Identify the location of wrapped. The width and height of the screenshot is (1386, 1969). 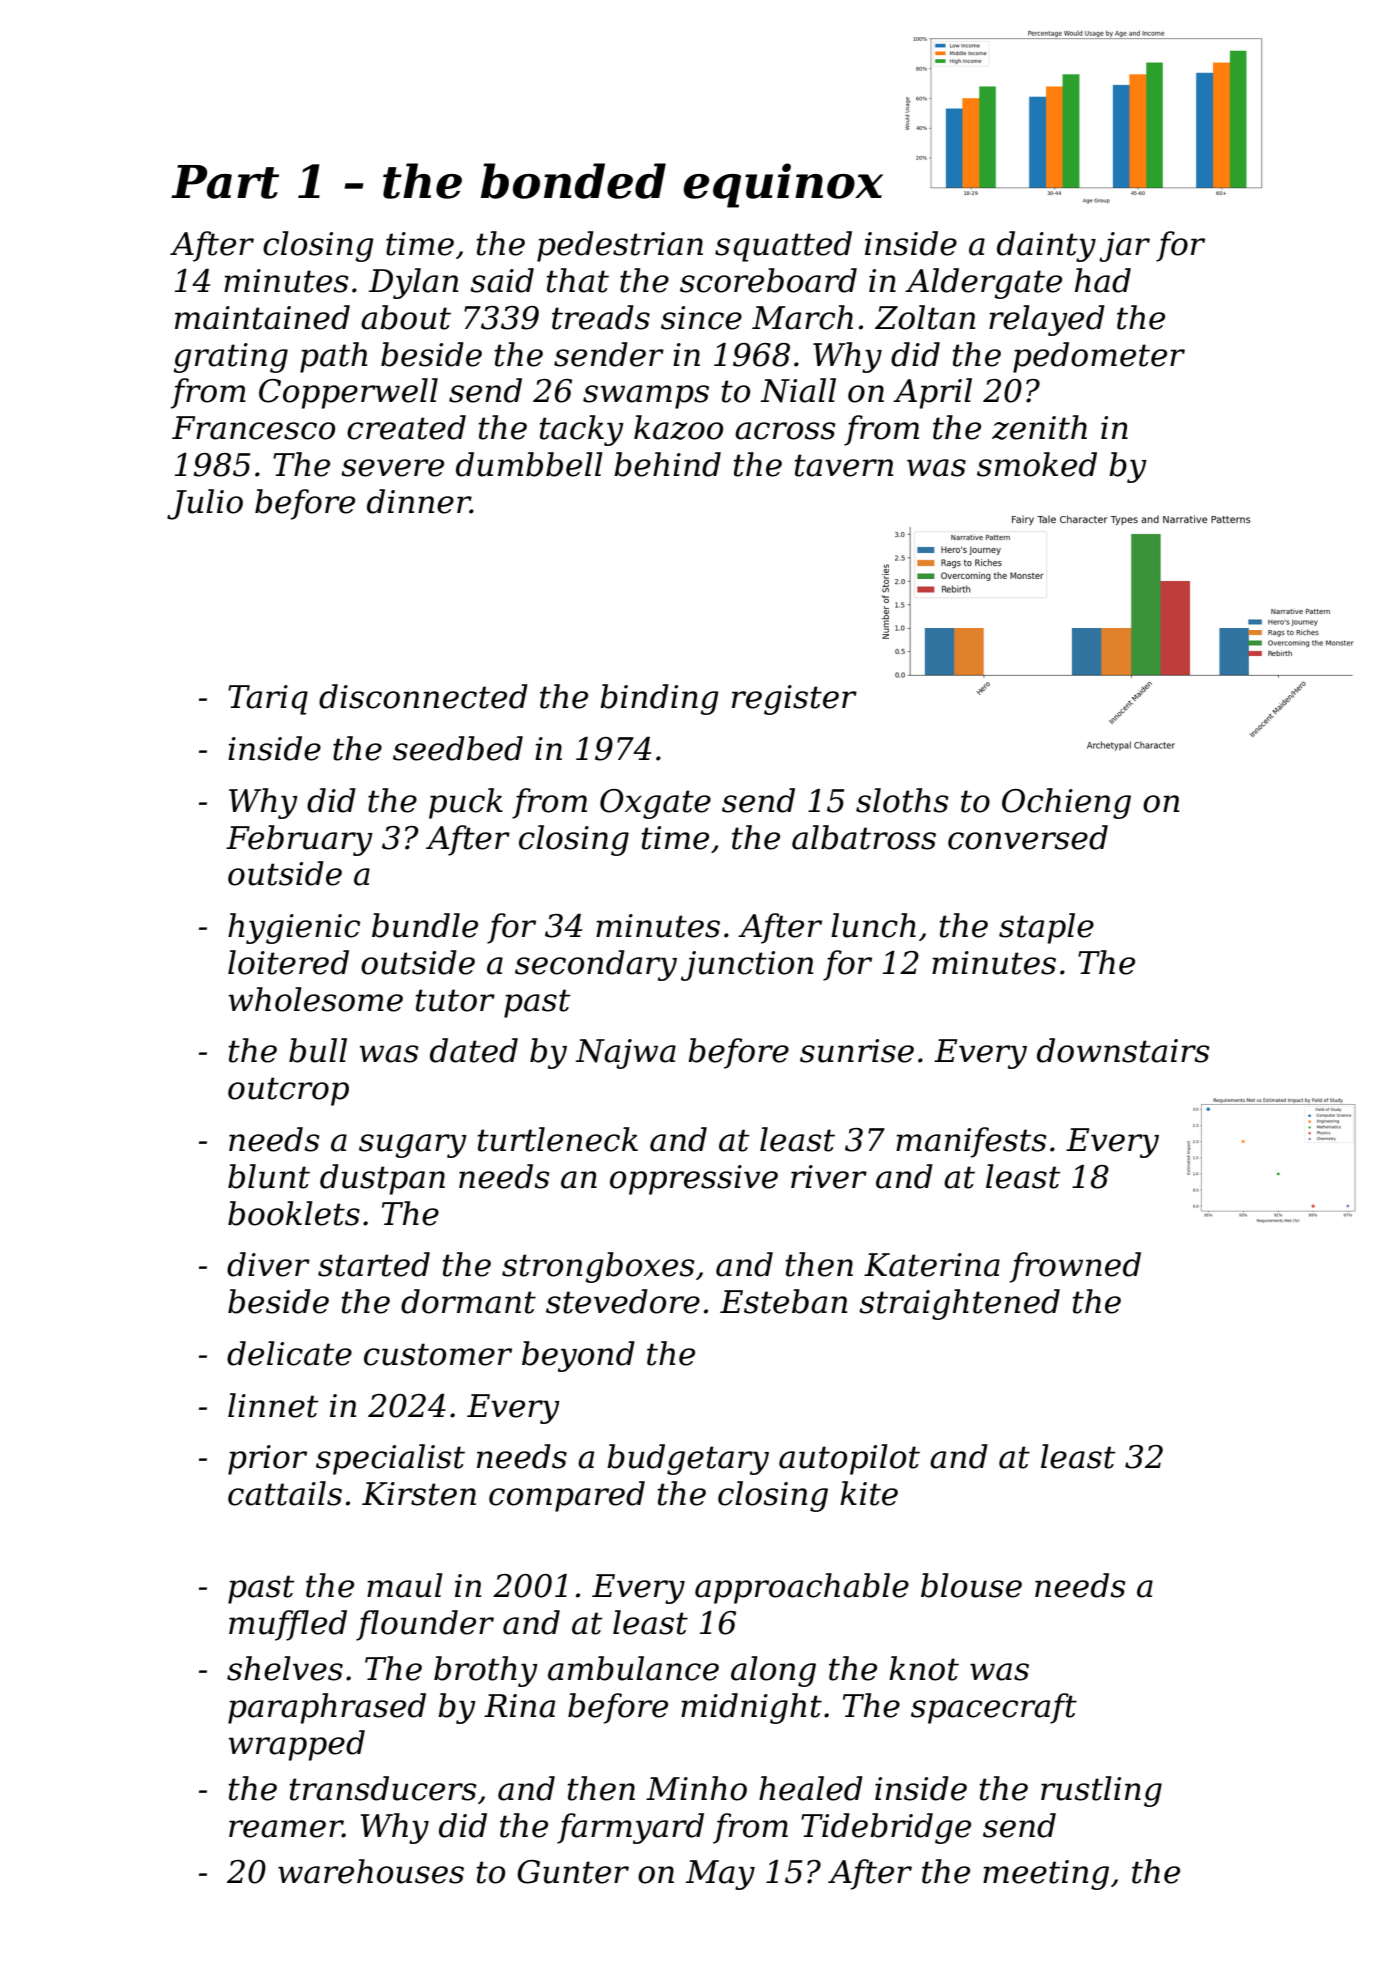
(297, 1745).
